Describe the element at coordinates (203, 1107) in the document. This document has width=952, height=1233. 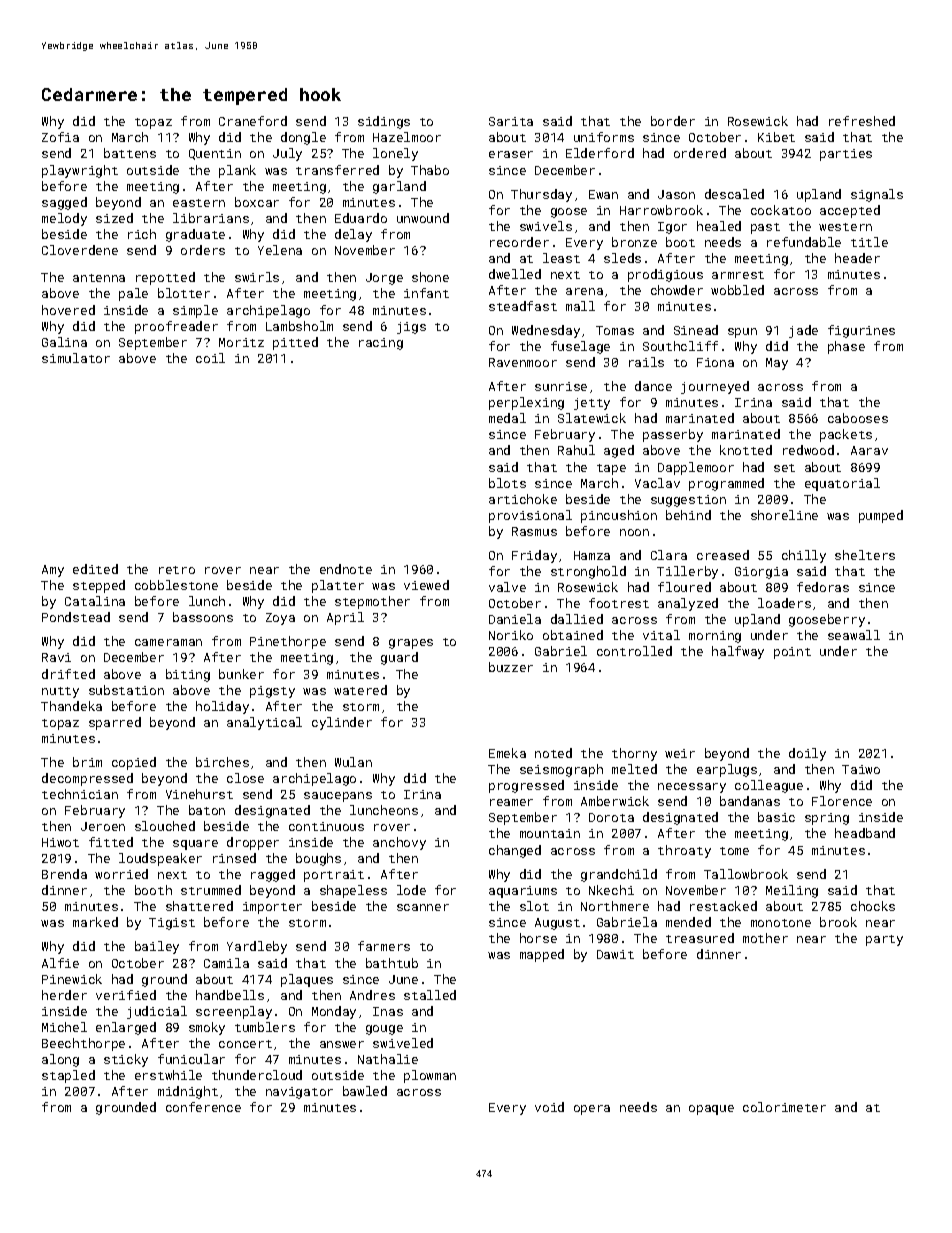
I see `conference` at that location.
